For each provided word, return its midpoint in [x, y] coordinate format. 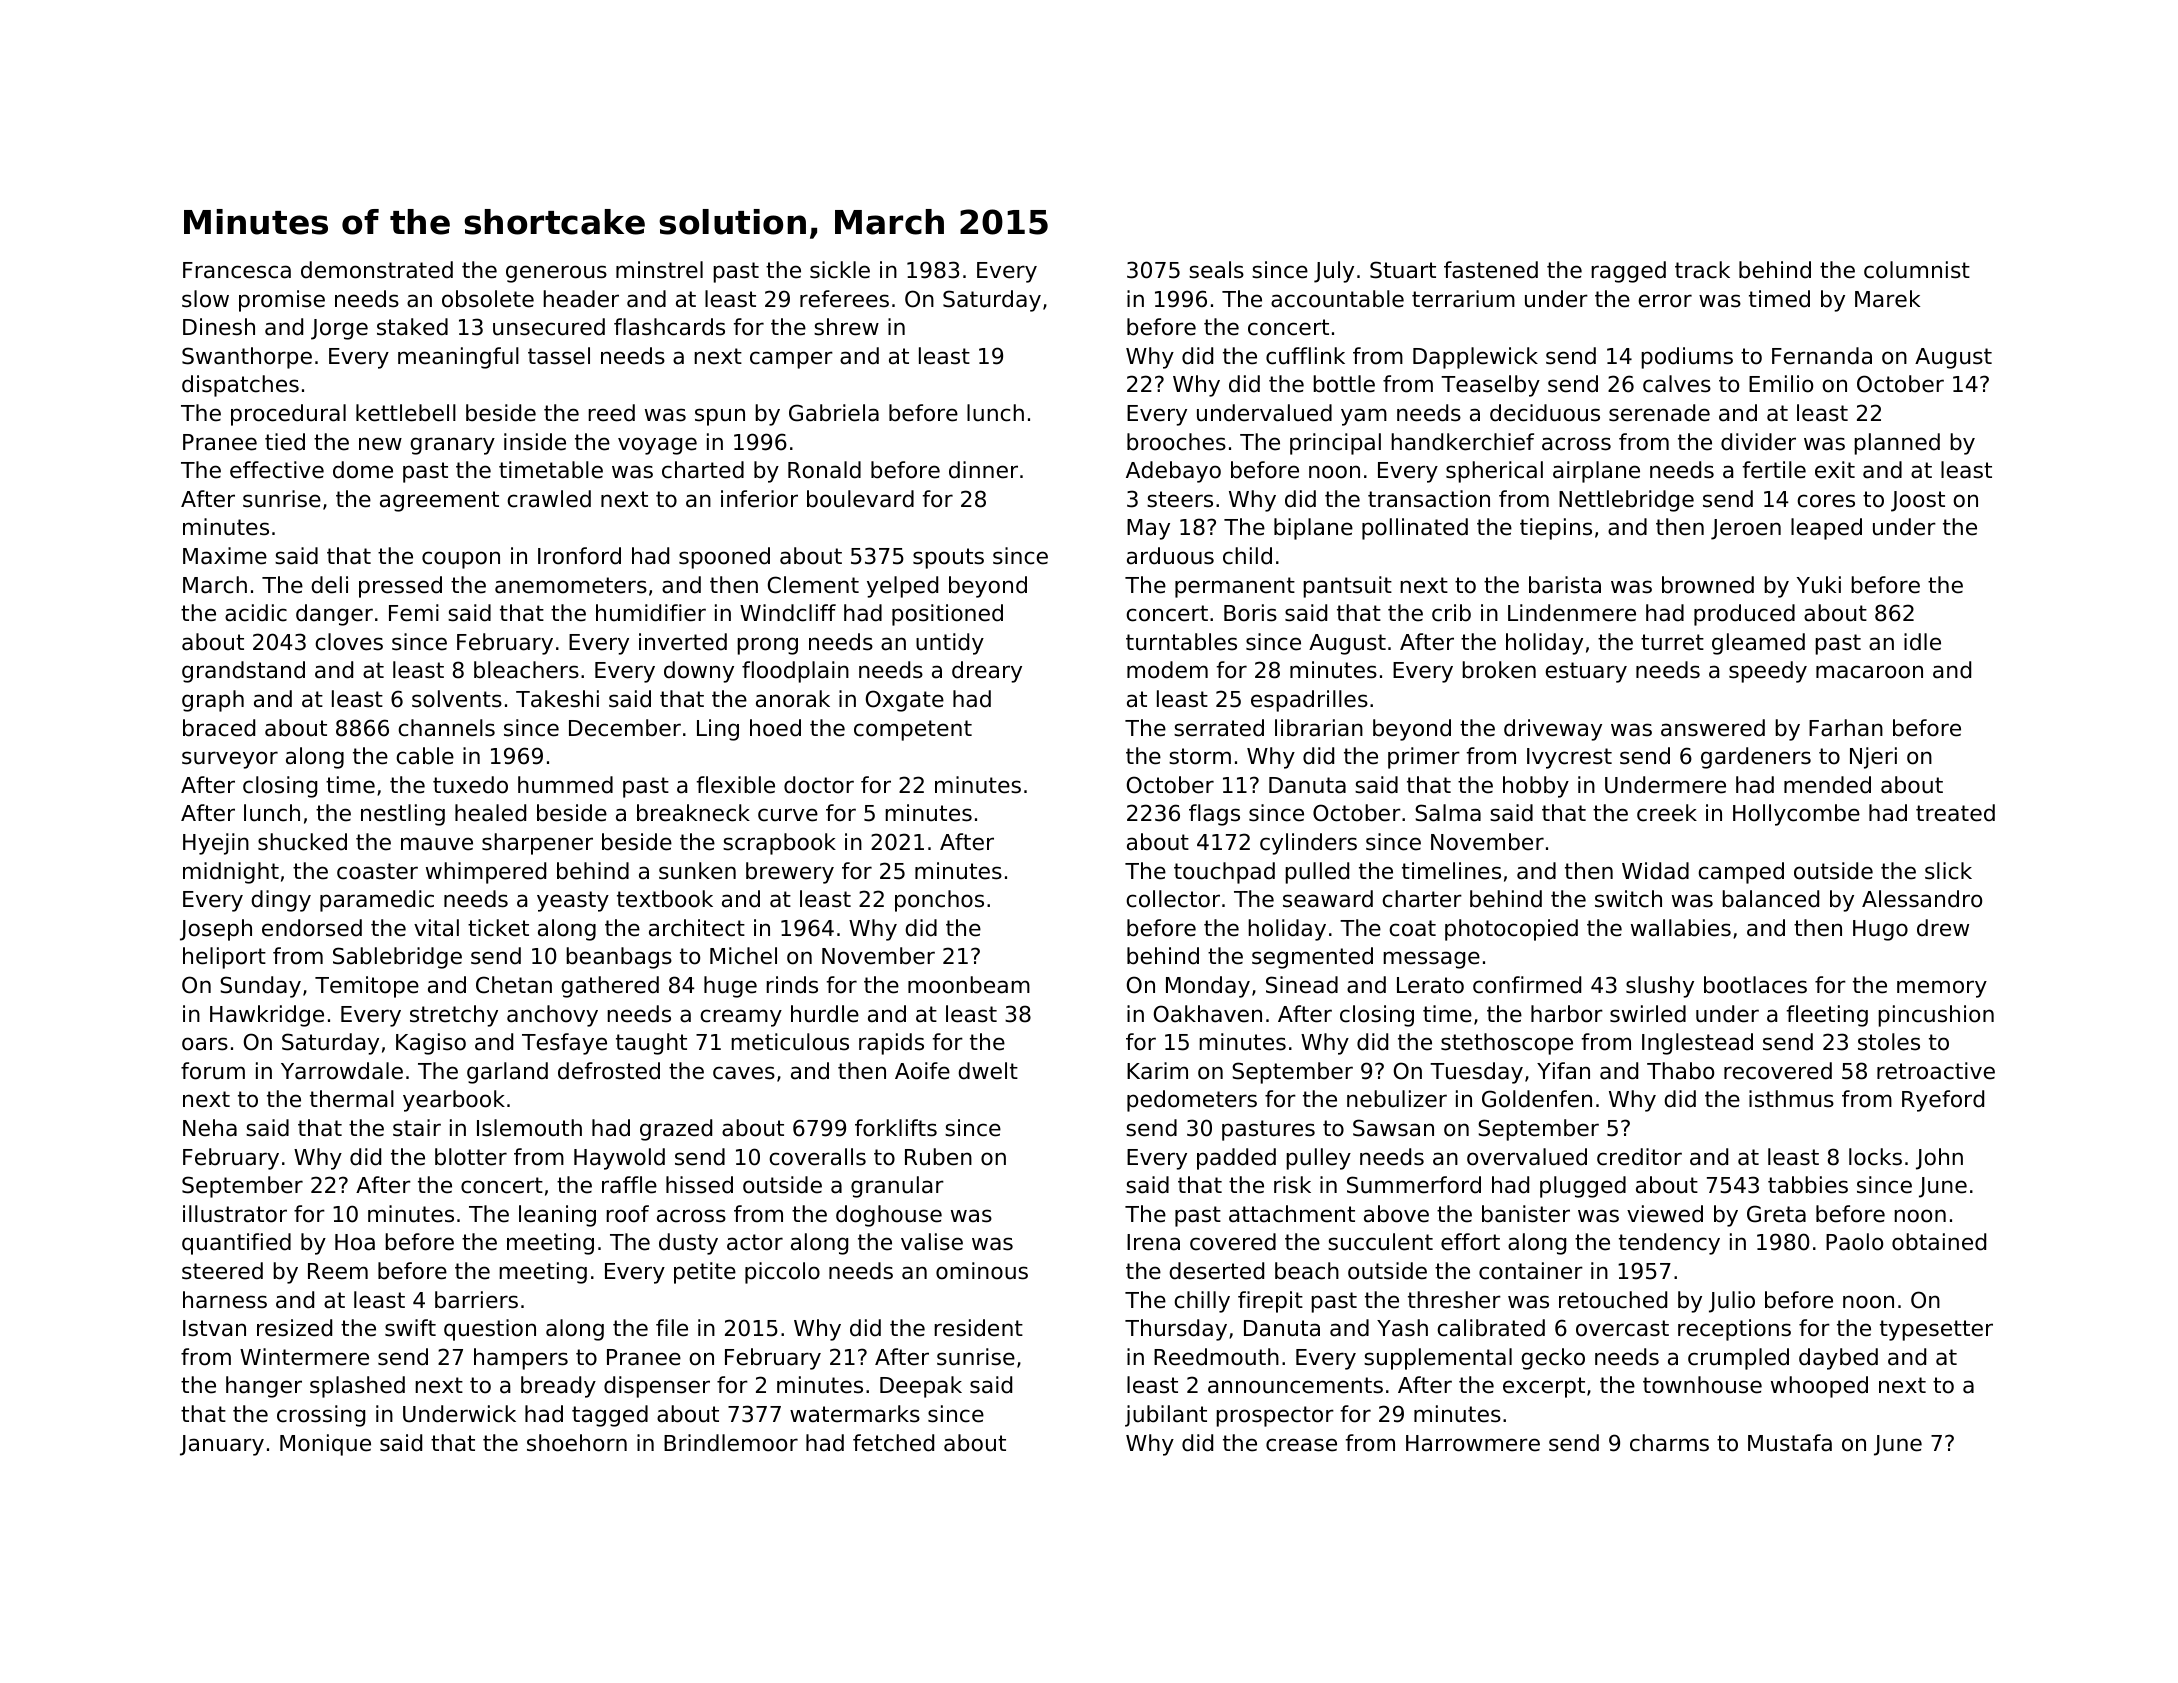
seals [1216, 270]
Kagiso [431, 1044]
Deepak [921, 1387]
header [581, 299]
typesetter [1936, 1330]
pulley [1318, 1159]
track [1702, 270]
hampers [521, 1359]
